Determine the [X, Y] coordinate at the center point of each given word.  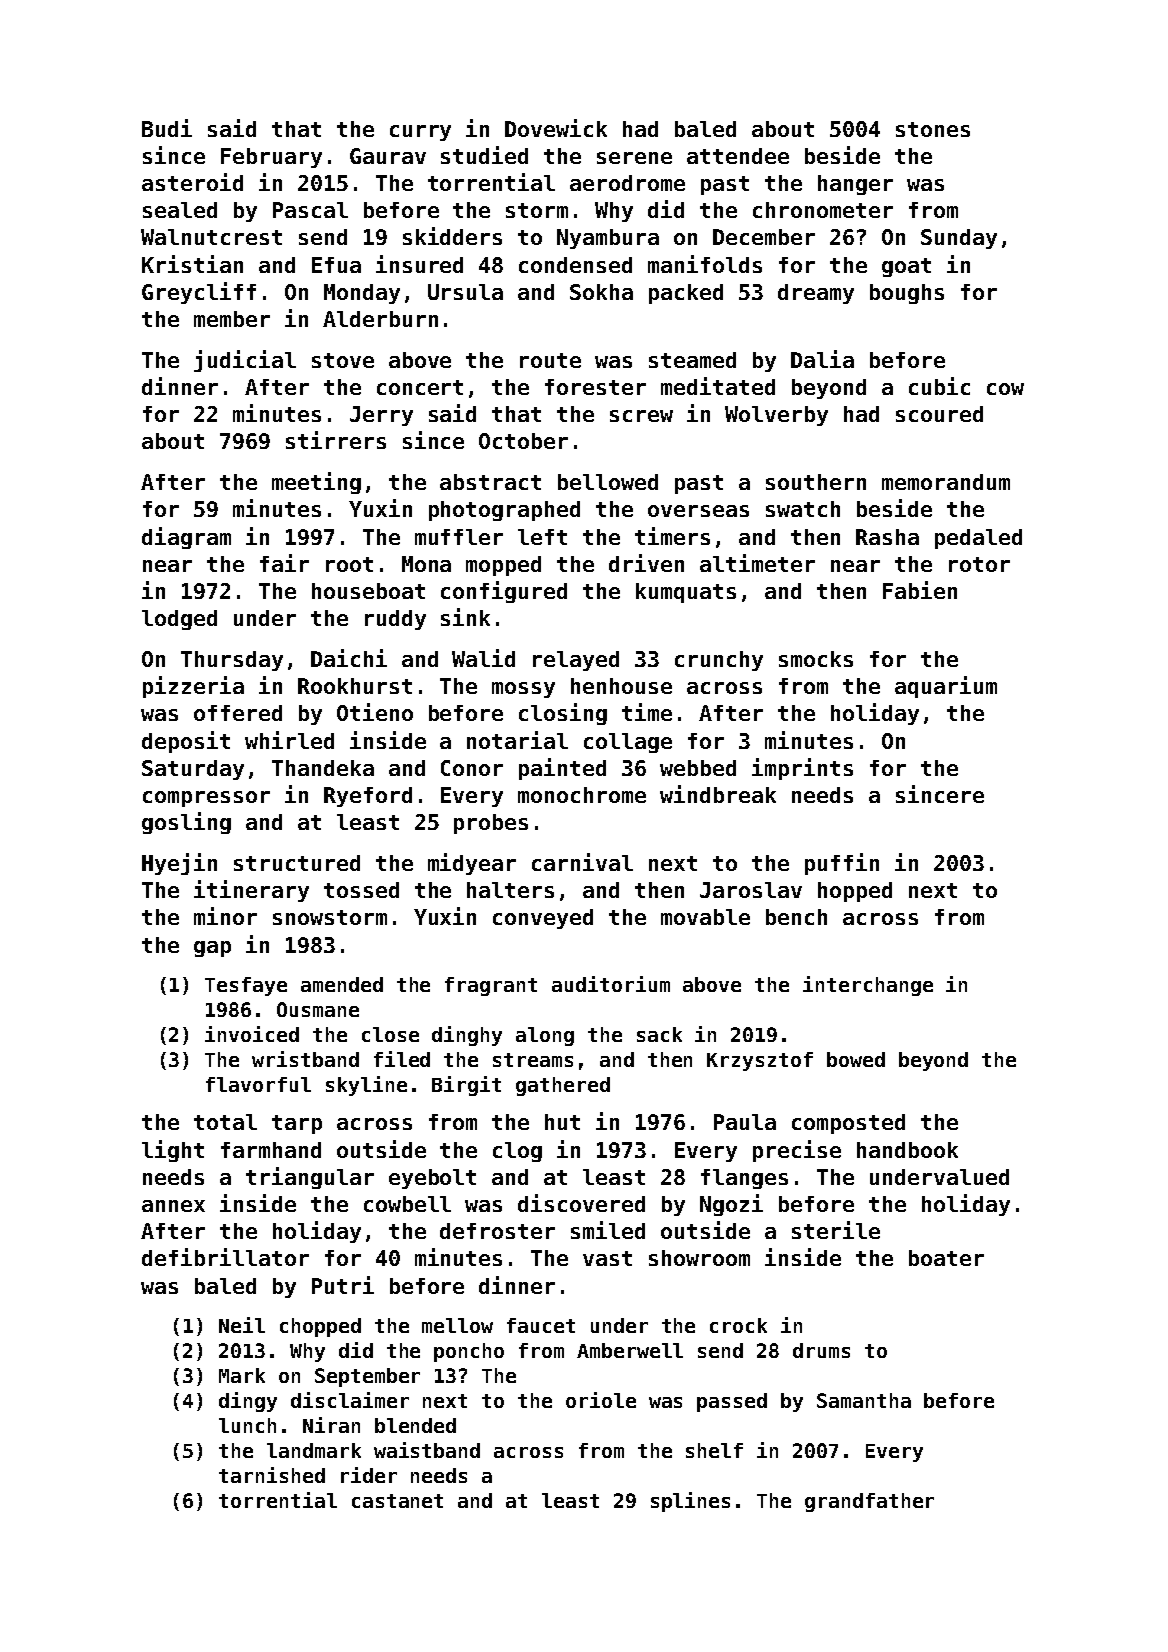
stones [933, 129]
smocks [816, 659]
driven [646, 563]
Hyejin [179, 864]
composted [848, 1124]
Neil [242, 1325]
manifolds [705, 264]
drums [821, 1350]
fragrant [491, 986]
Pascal [310, 210]
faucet [541, 1325]
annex [173, 1206]
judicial [245, 361]
